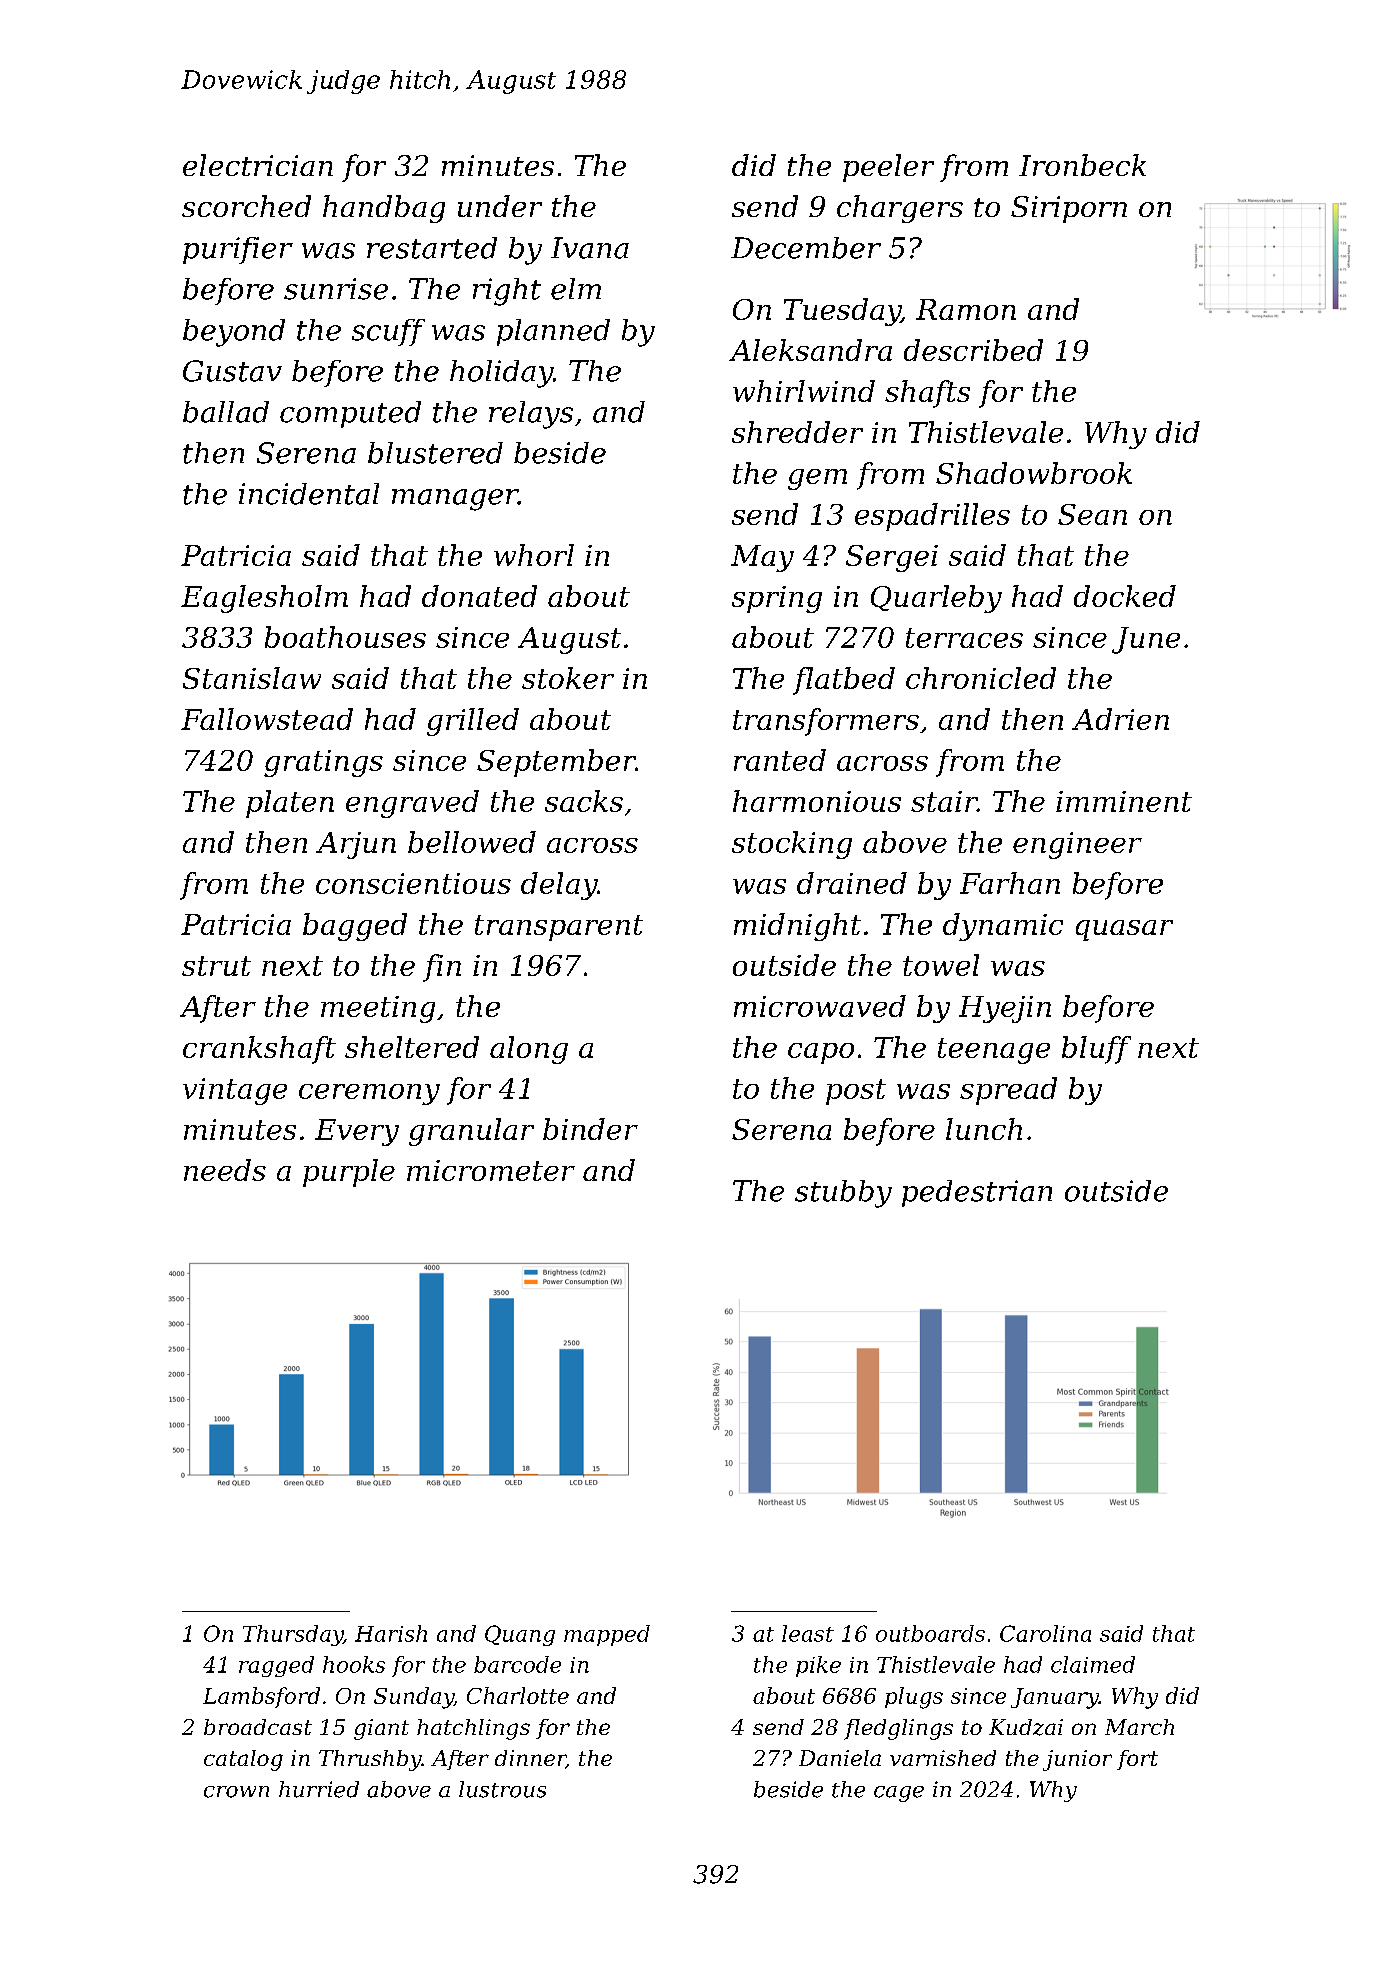  I want to click on hurried, so click(319, 1789).
